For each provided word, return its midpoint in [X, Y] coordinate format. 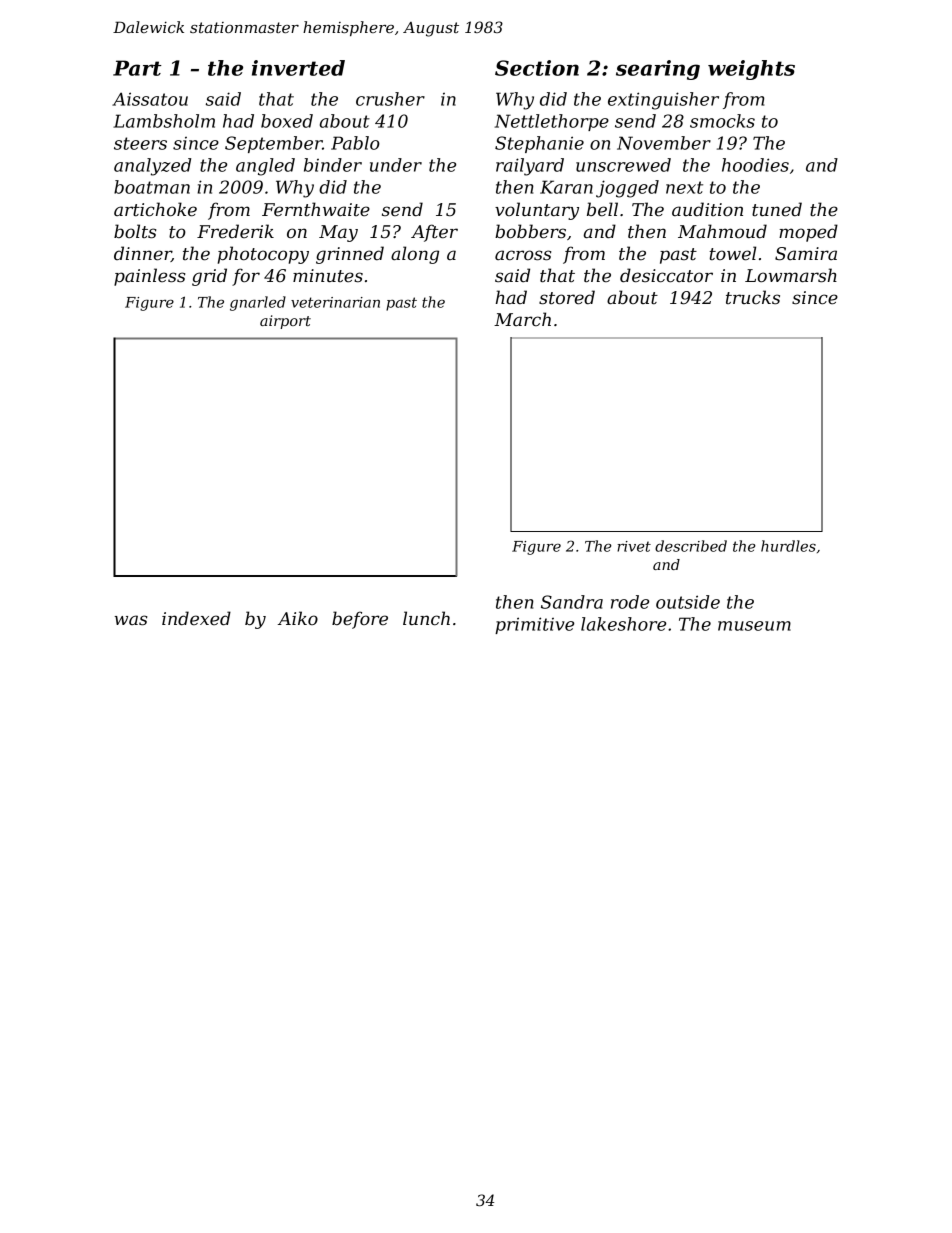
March [522, 319]
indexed [196, 618]
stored [567, 297]
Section [537, 68]
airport [285, 322]
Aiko [298, 618]
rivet [634, 546]
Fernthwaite [316, 209]
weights [751, 70]
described [691, 546]
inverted [298, 68]
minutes [328, 275]
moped [808, 233]
